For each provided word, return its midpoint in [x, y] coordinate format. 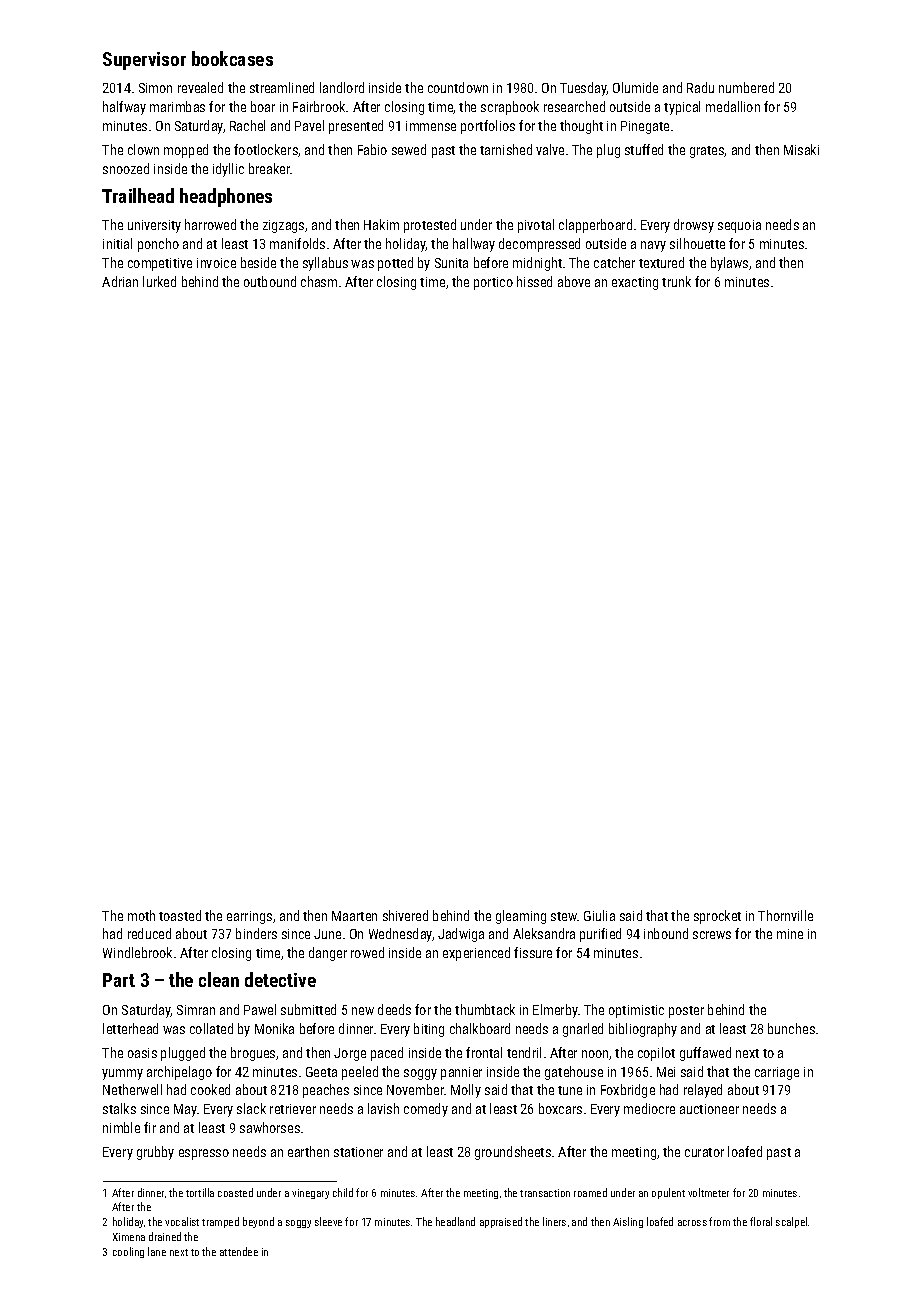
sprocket [717, 917]
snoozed [126, 168]
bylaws [729, 264]
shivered [405, 915]
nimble [121, 1127]
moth [141, 915]
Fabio [372, 149]
